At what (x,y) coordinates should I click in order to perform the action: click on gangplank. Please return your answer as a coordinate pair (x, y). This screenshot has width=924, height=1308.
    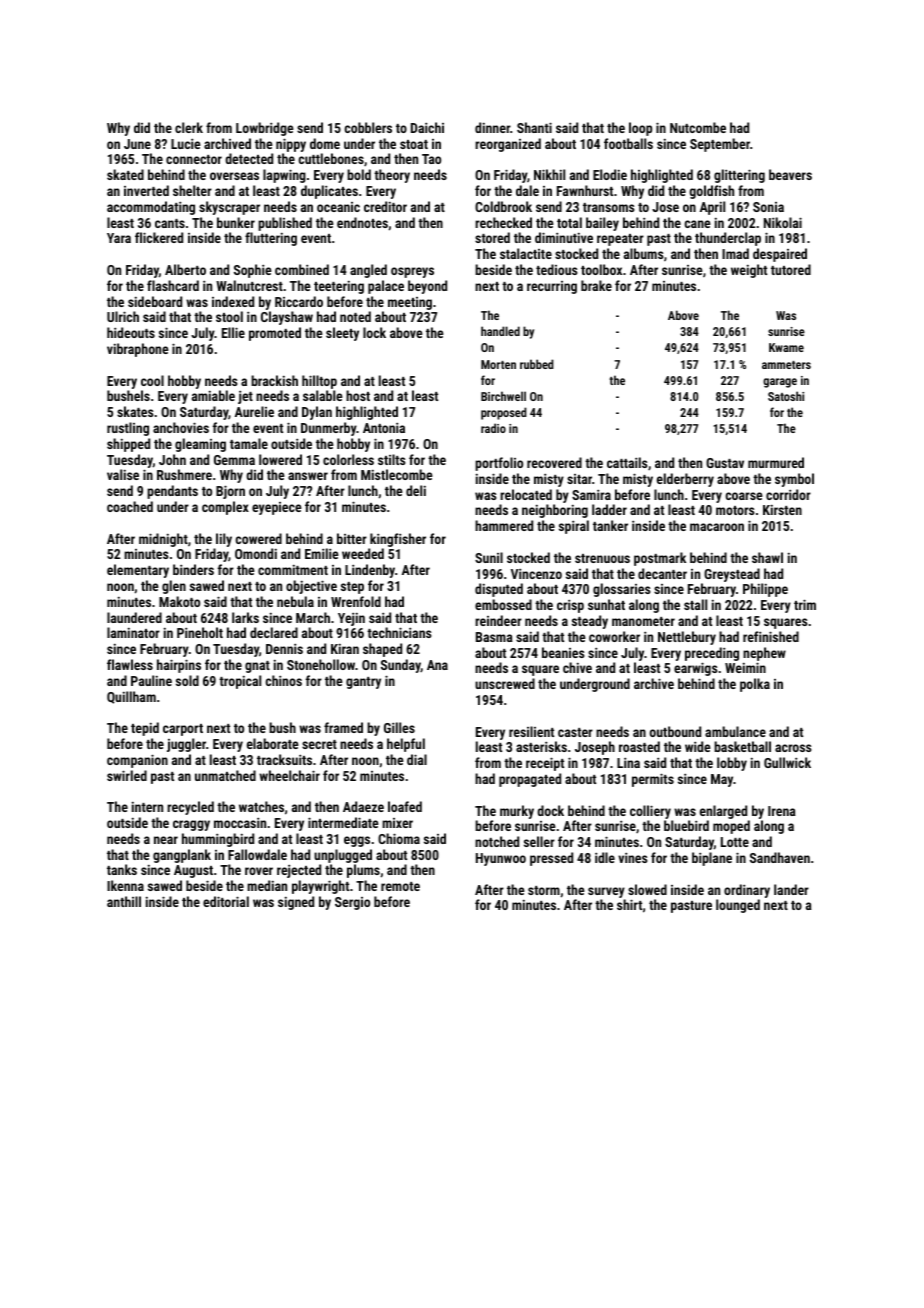
    Looking at the image, I should click on (182, 856).
